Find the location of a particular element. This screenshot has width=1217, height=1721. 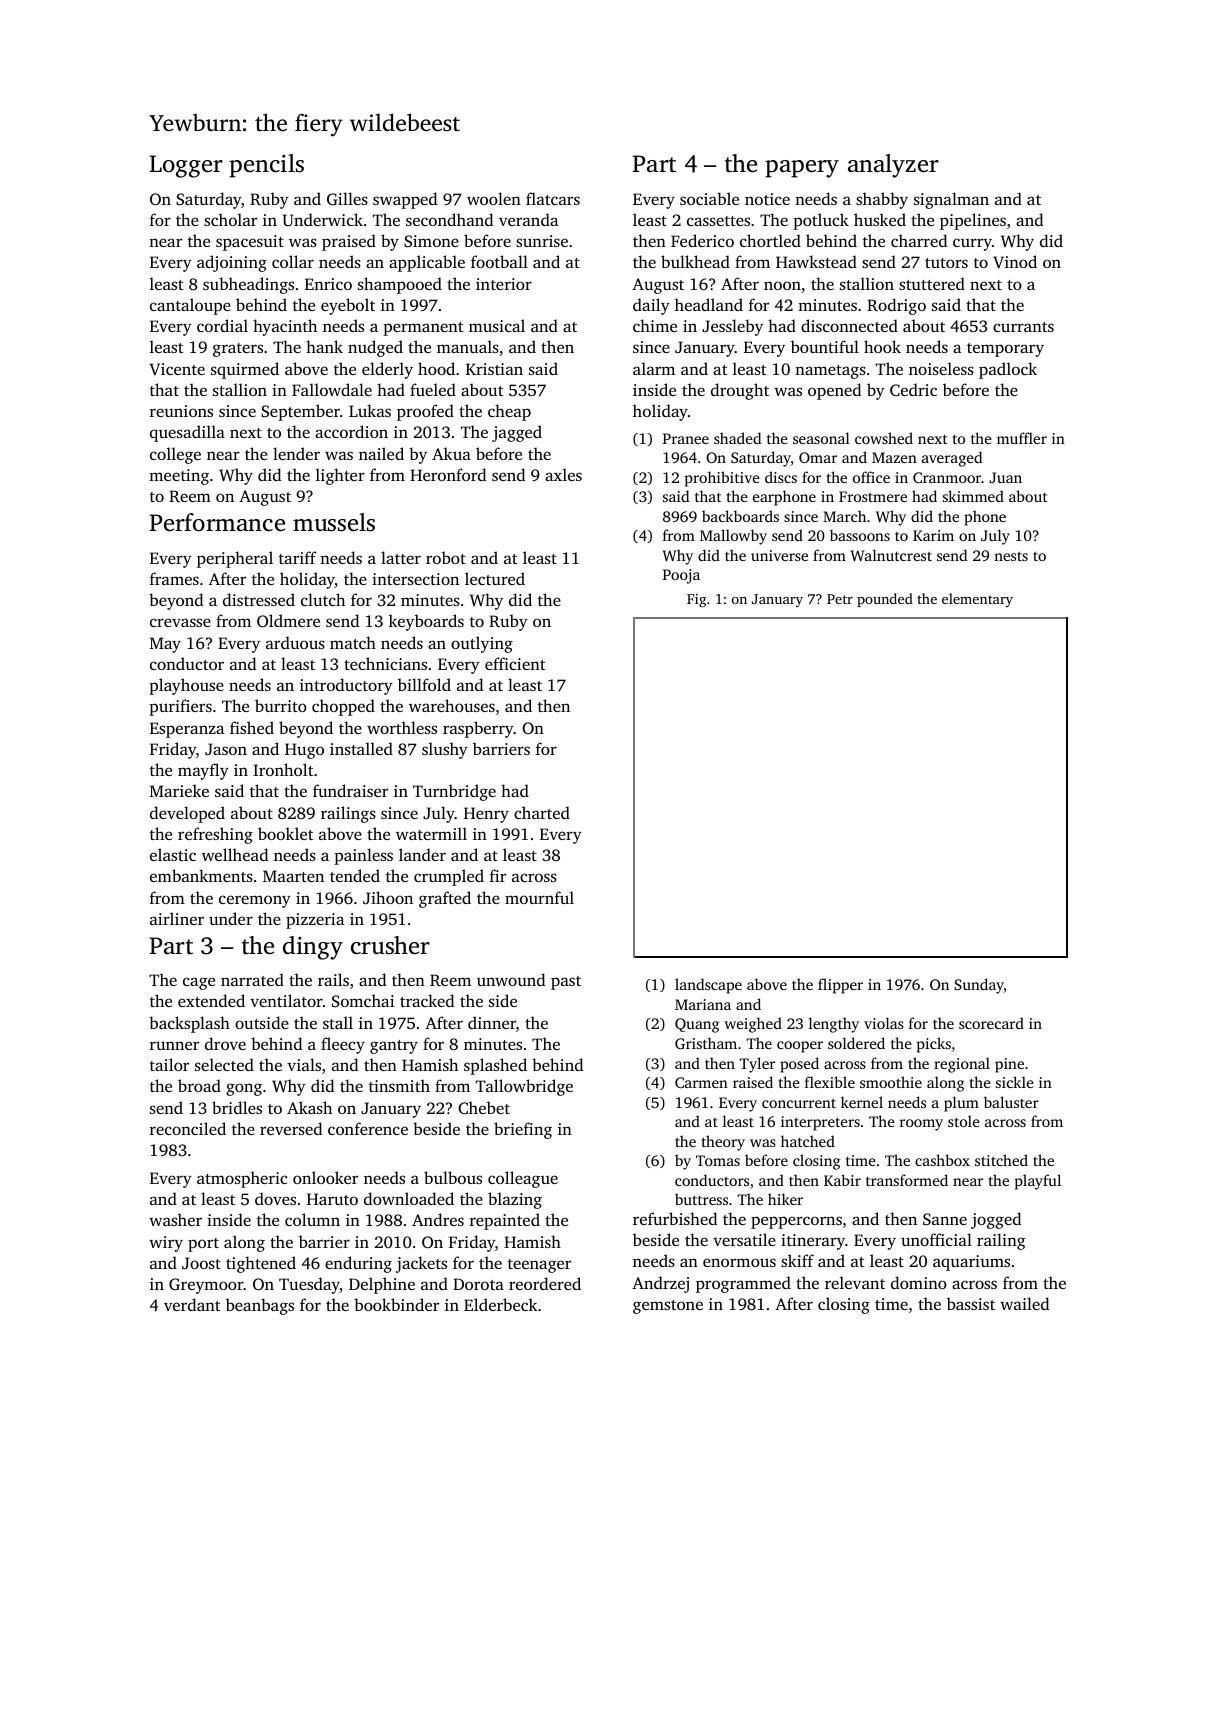

bassoons is located at coordinates (860, 535).
